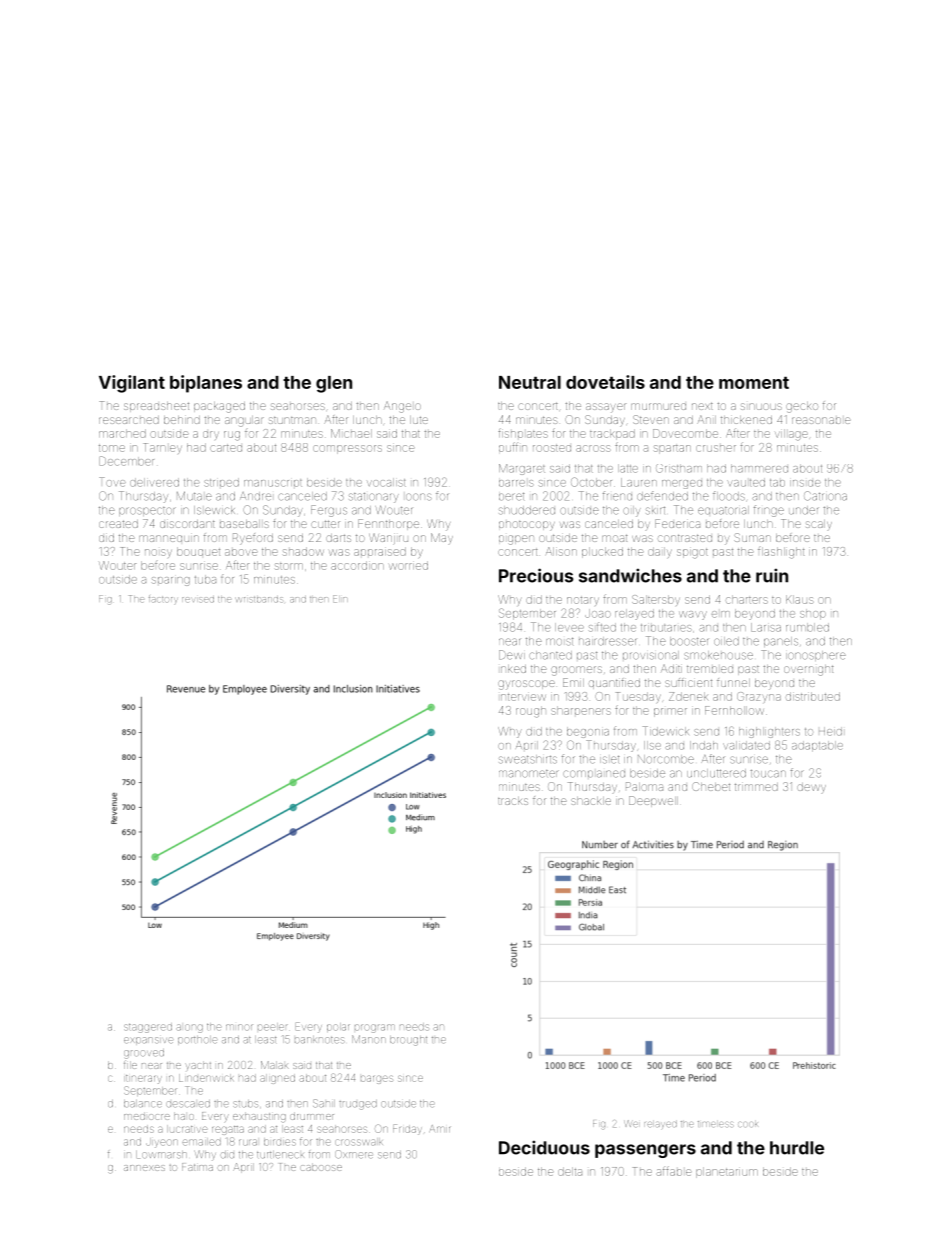  What do you see at coordinates (198, 1040) in the document?
I see `porthole` at bounding box center [198, 1040].
